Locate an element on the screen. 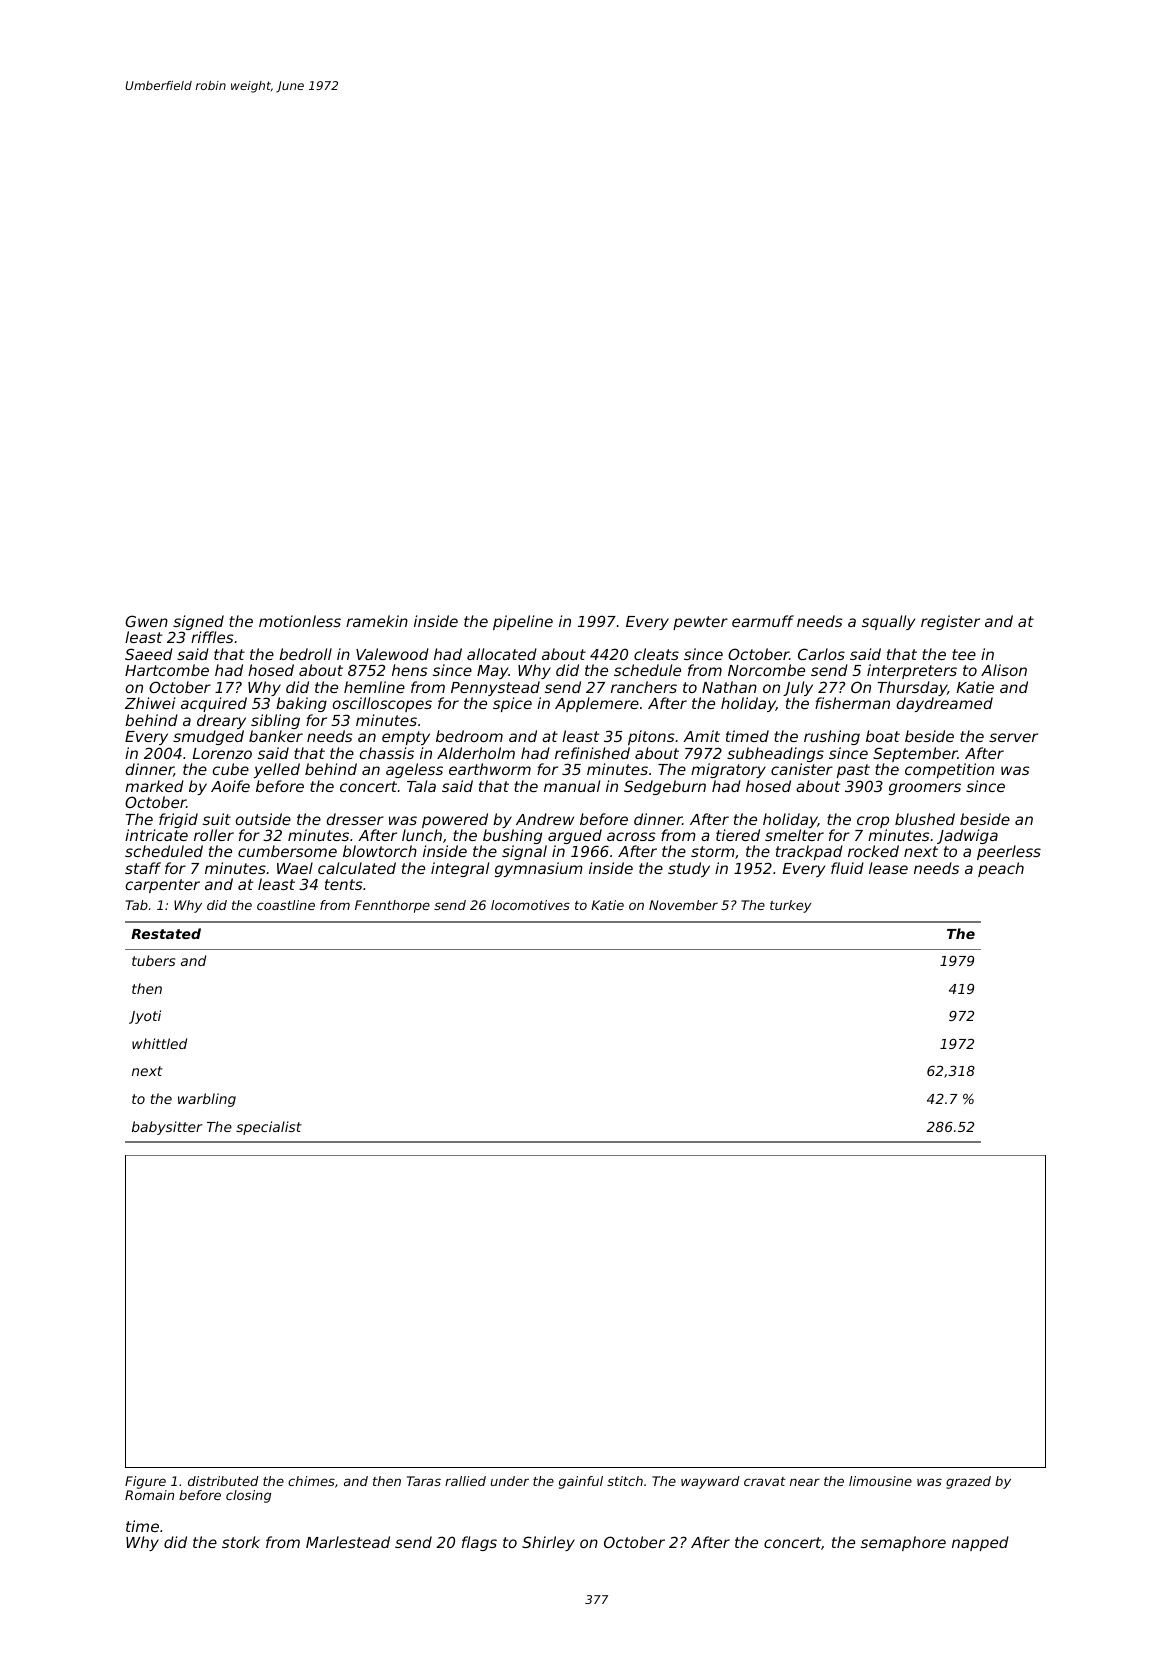 The height and width of the screenshot is (1656, 1171). specialist is located at coordinates (269, 1128).
